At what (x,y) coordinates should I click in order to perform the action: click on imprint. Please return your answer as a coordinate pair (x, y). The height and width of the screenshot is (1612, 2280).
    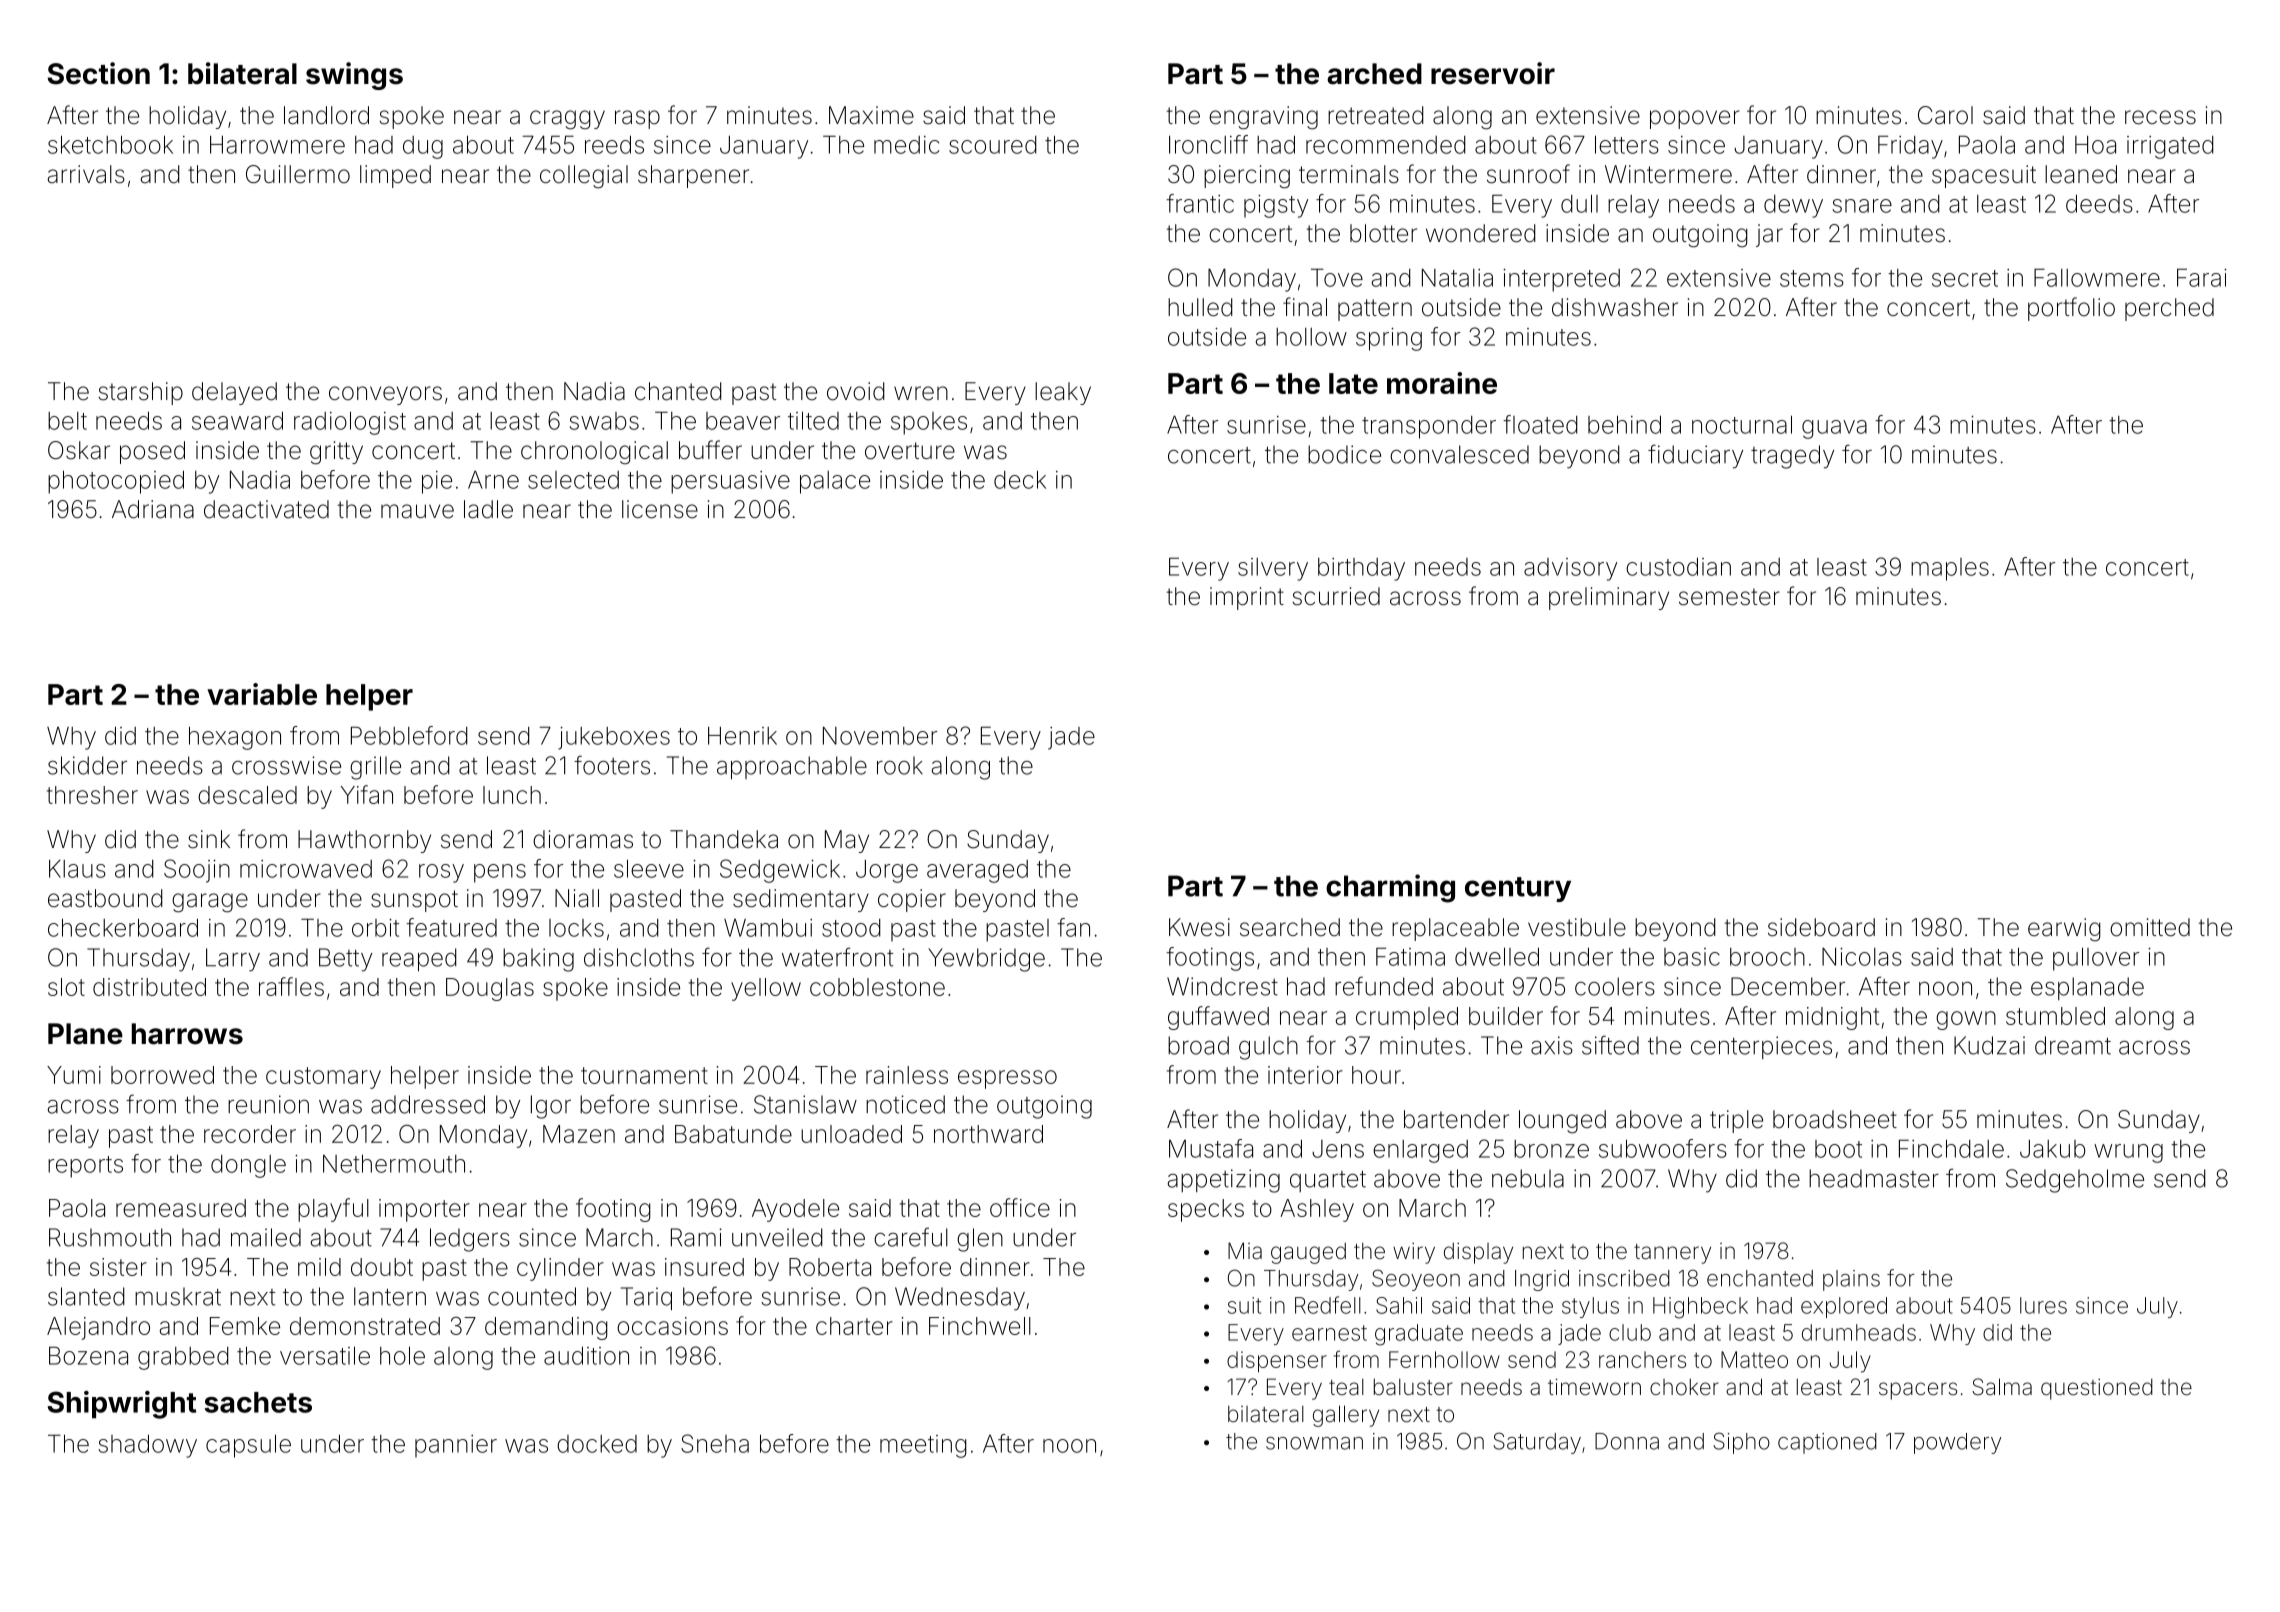
    Looking at the image, I should click on (1247, 598).
